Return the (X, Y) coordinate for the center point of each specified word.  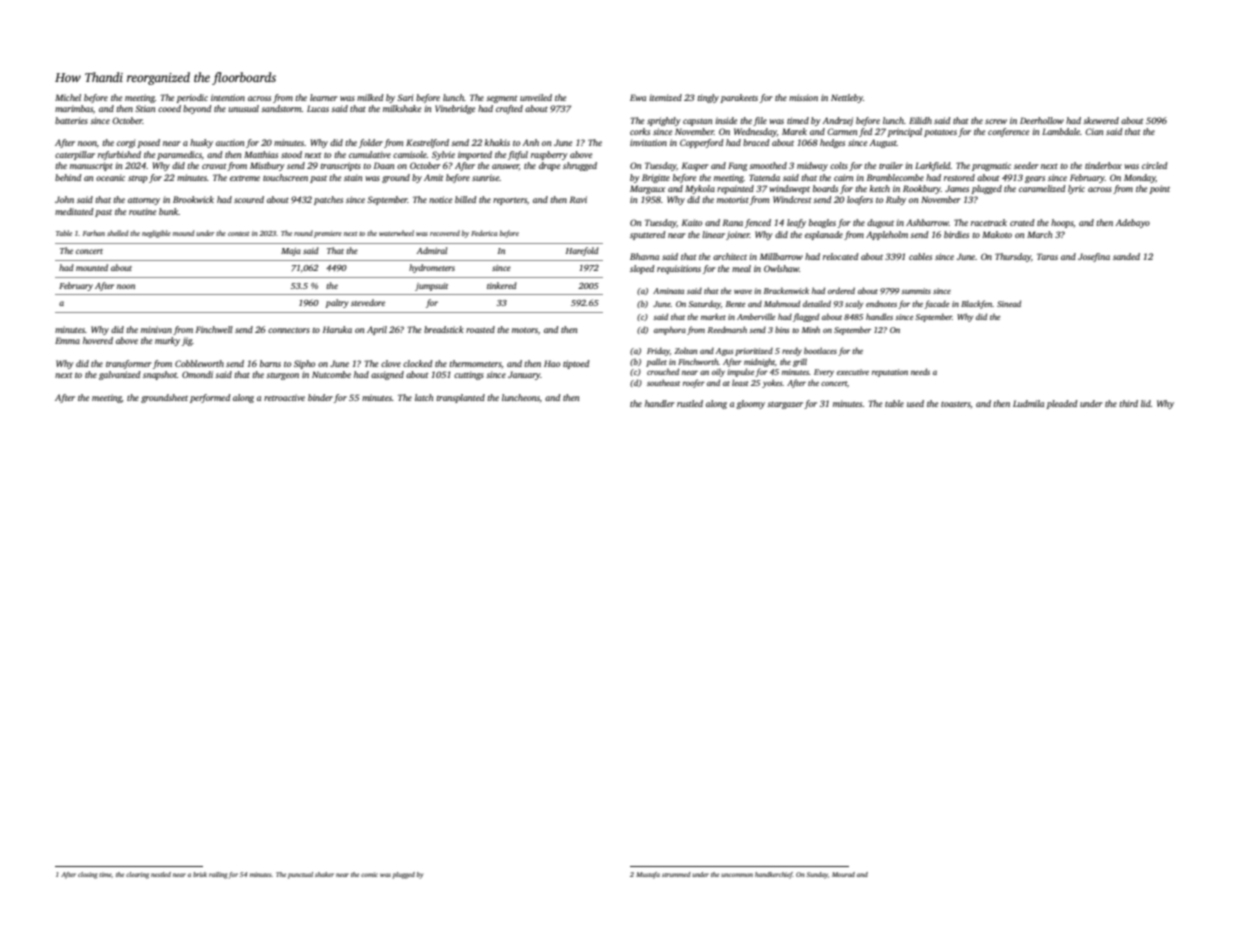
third (1128, 403)
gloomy (750, 404)
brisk (200, 874)
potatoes (940, 133)
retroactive (284, 397)
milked (370, 97)
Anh (530, 142)
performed (210, 398)
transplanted (460, 398)
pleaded (1062, 404)
